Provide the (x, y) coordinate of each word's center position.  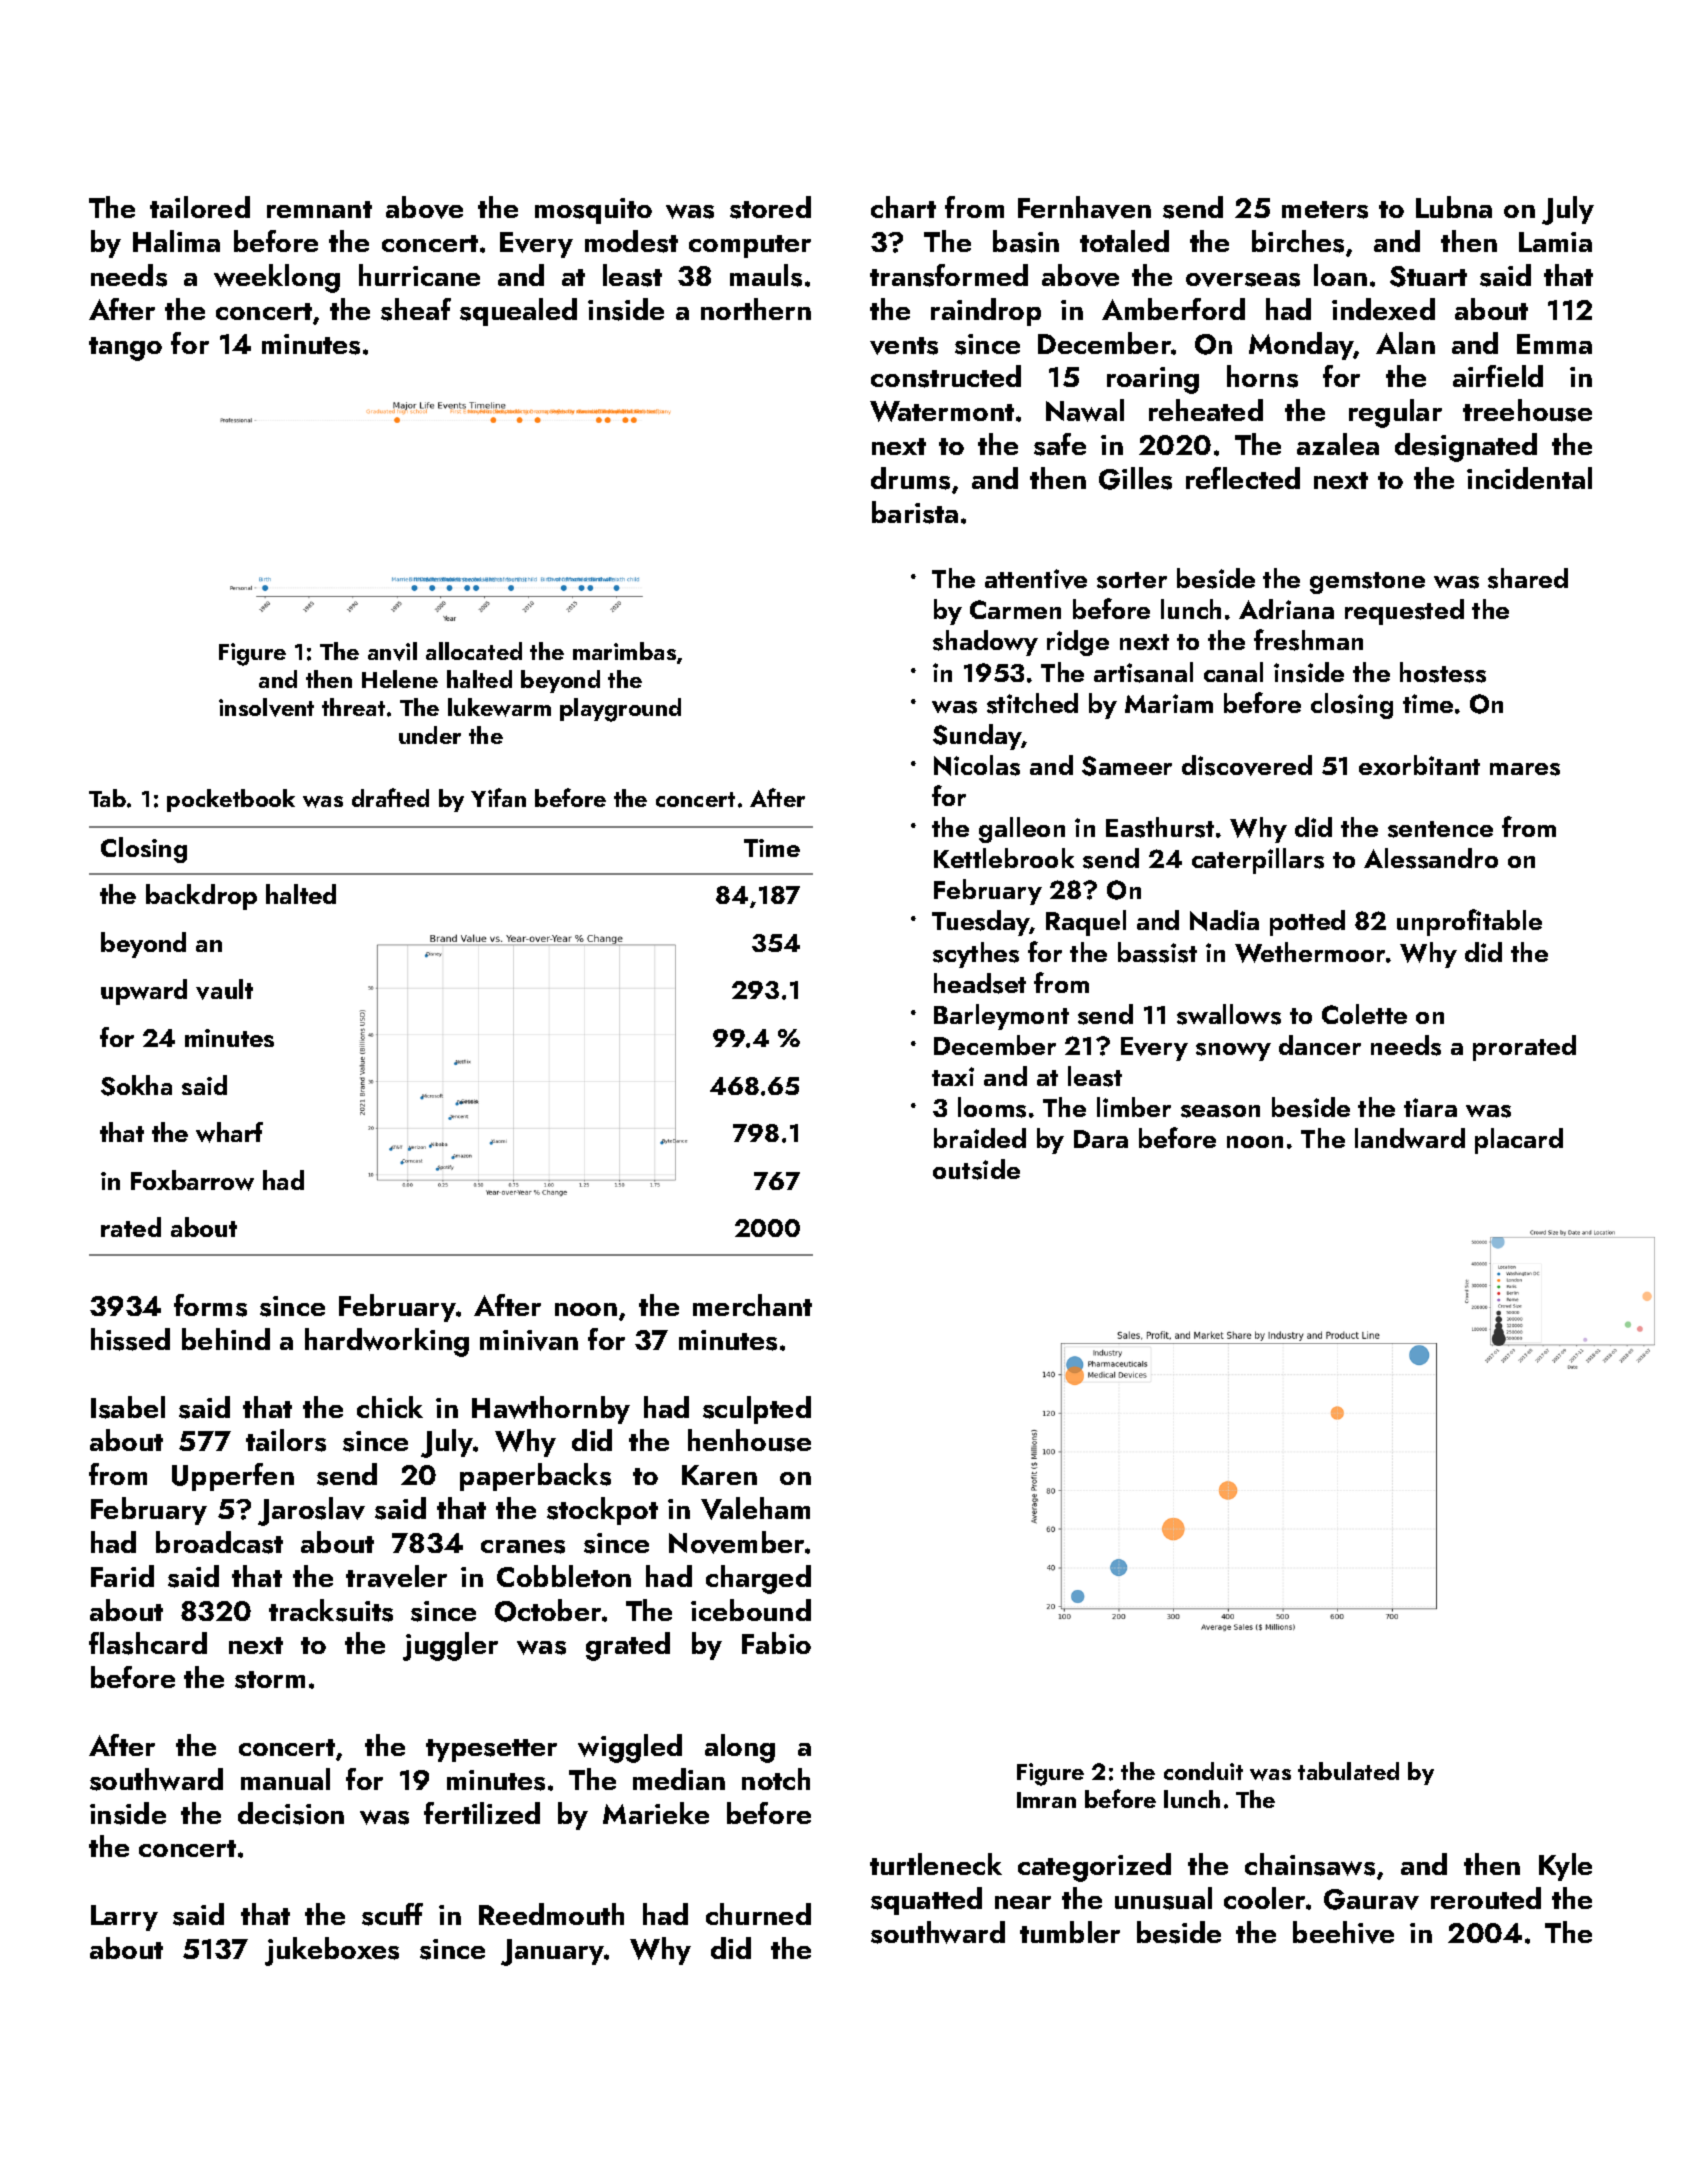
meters (1325, 210)
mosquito (593, 211)
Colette (1364, 1014)
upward (144, 992)
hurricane (419, 275)
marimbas (624, 651)
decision (291, 1813)
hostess (1443, 672)
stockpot (602, 1511)
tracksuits (331, 1610)
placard (1519, 1141)
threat (353, 707)
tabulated (1348, 1771)
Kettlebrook (1004, 858)
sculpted (757, 1410)
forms (210, 1305)
